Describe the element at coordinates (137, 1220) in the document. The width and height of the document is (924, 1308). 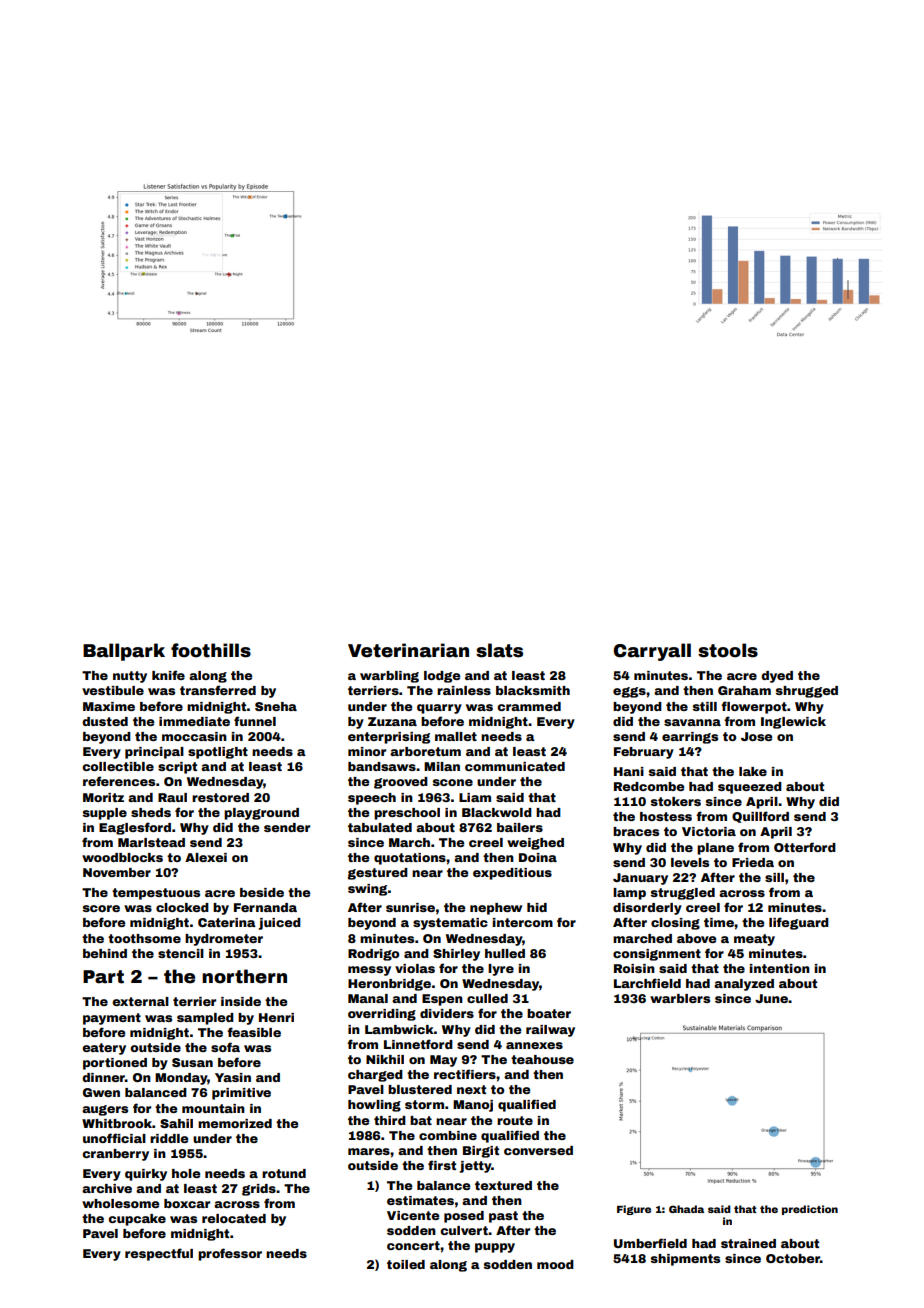
I see `cupcake` at that location.
